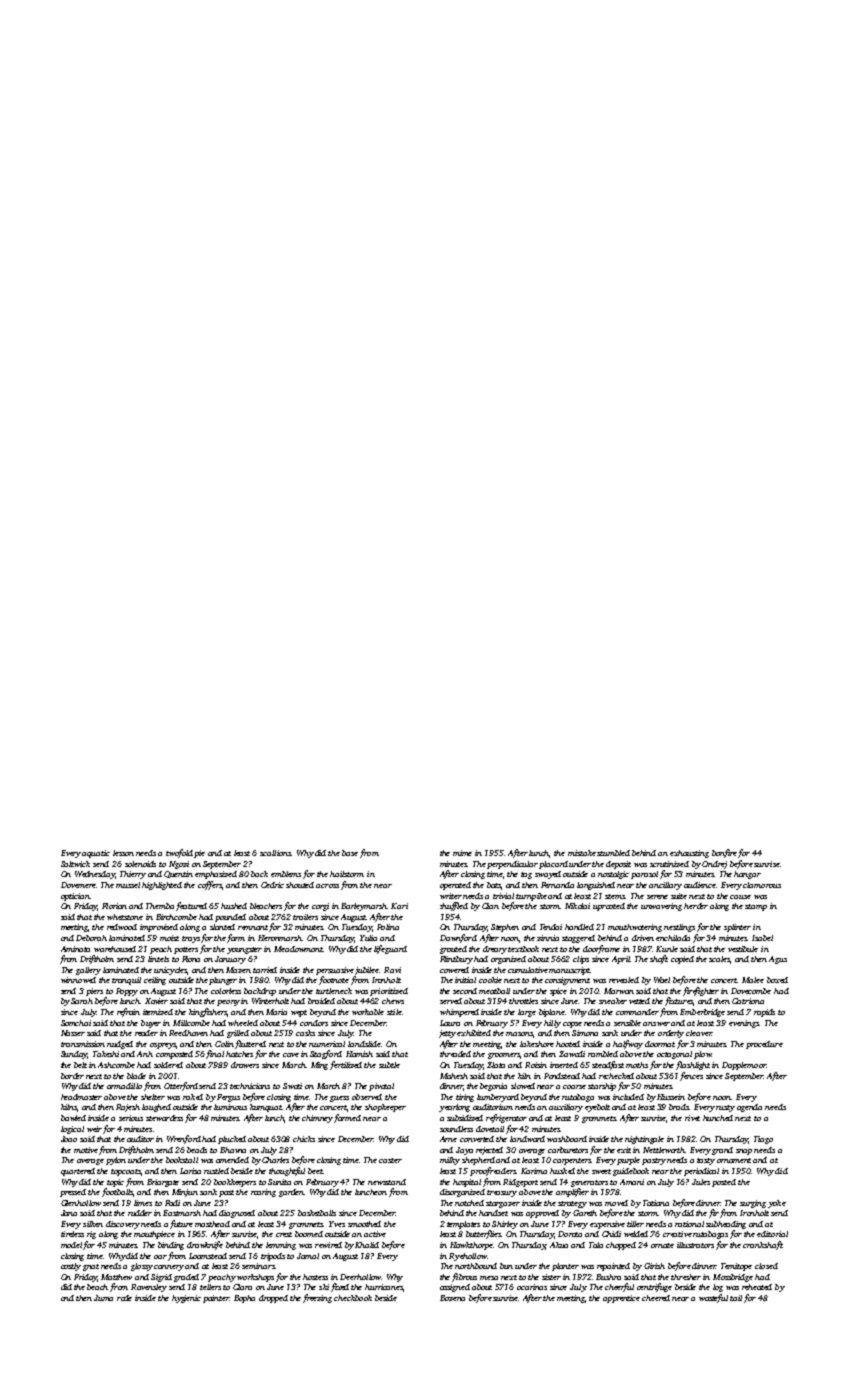  I want to click on costly, so click(71, 1267).
